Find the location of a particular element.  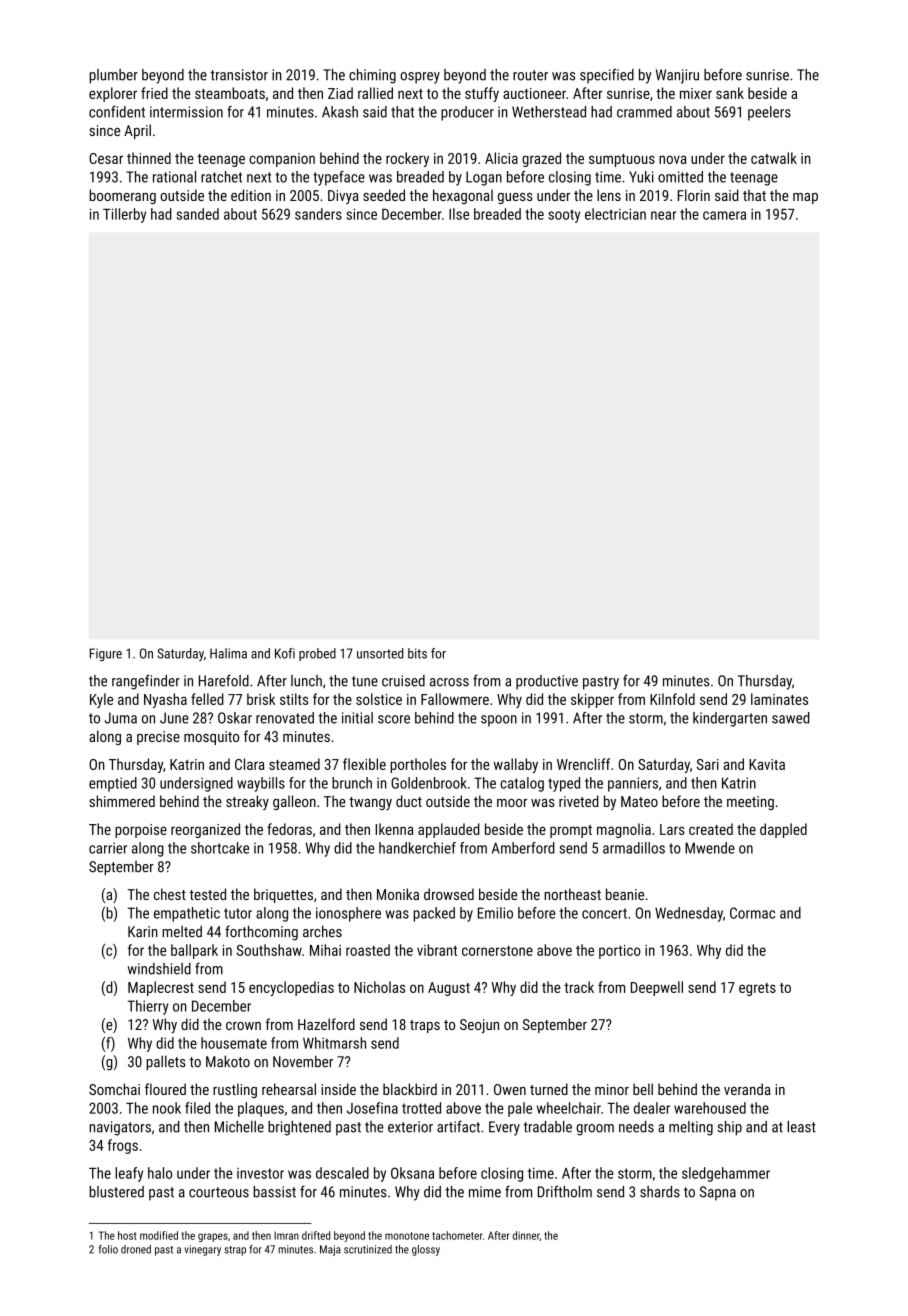

reorganized is located at coordinates (205, 830).
